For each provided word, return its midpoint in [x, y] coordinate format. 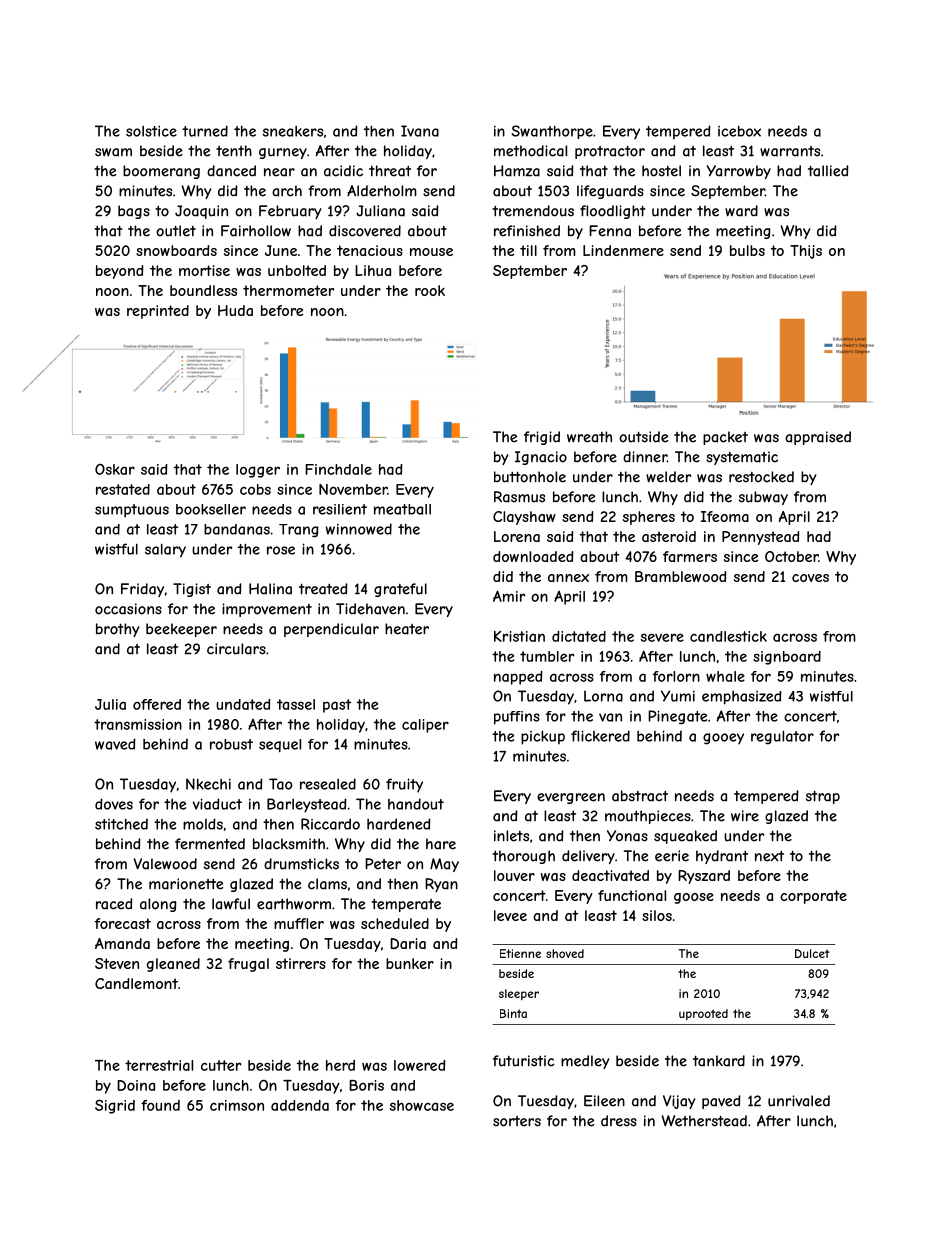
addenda [300, 1105]
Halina [270, 589]
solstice [151, 131]
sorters [517, 1121]
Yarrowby [738, 172]
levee [510, 915]
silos [657, 915]
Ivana [420, 131]
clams [327, 884]
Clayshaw [524, 518]
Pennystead [760, 538]
